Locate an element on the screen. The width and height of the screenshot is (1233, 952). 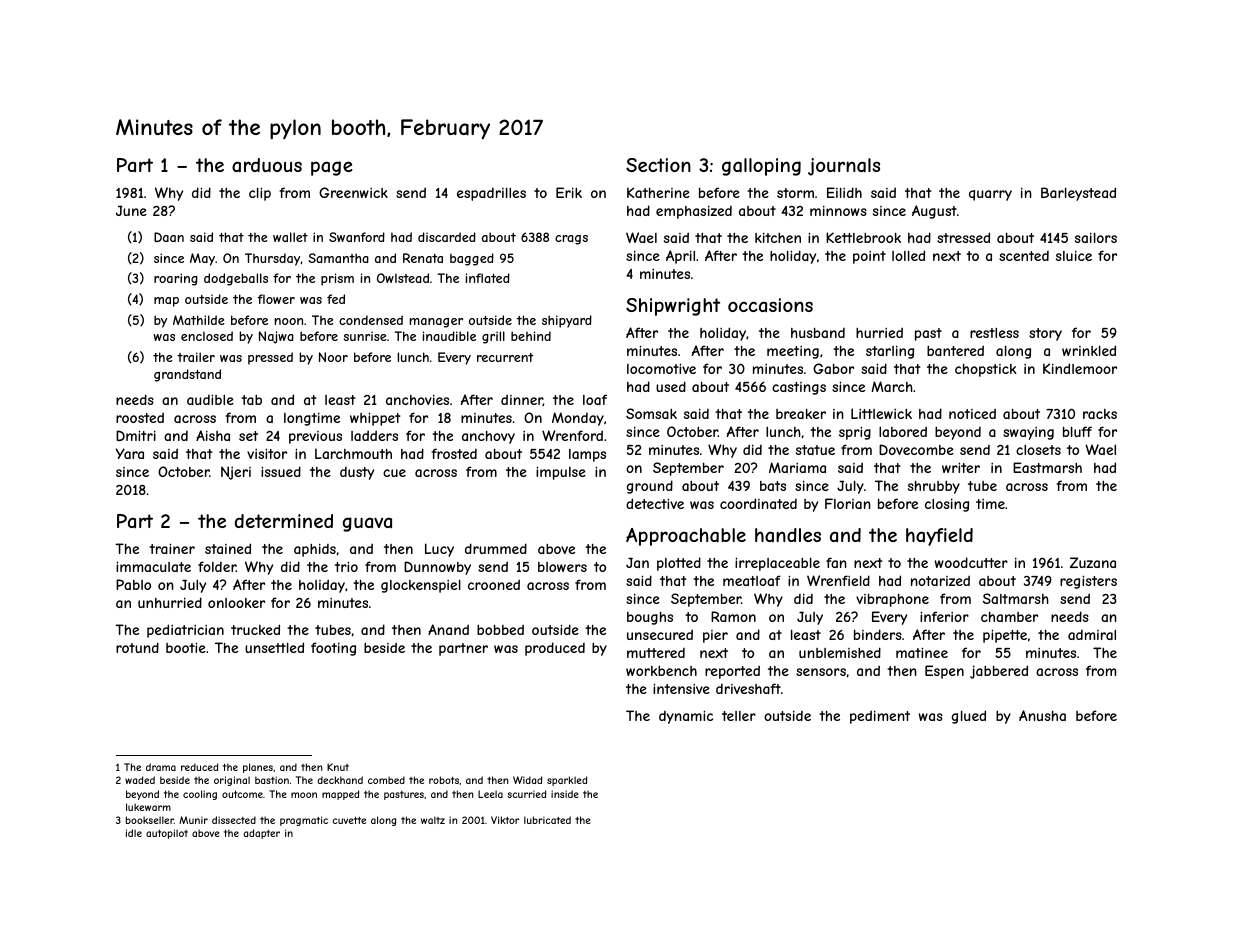
Aisha is located at coordinates (213, 435).
